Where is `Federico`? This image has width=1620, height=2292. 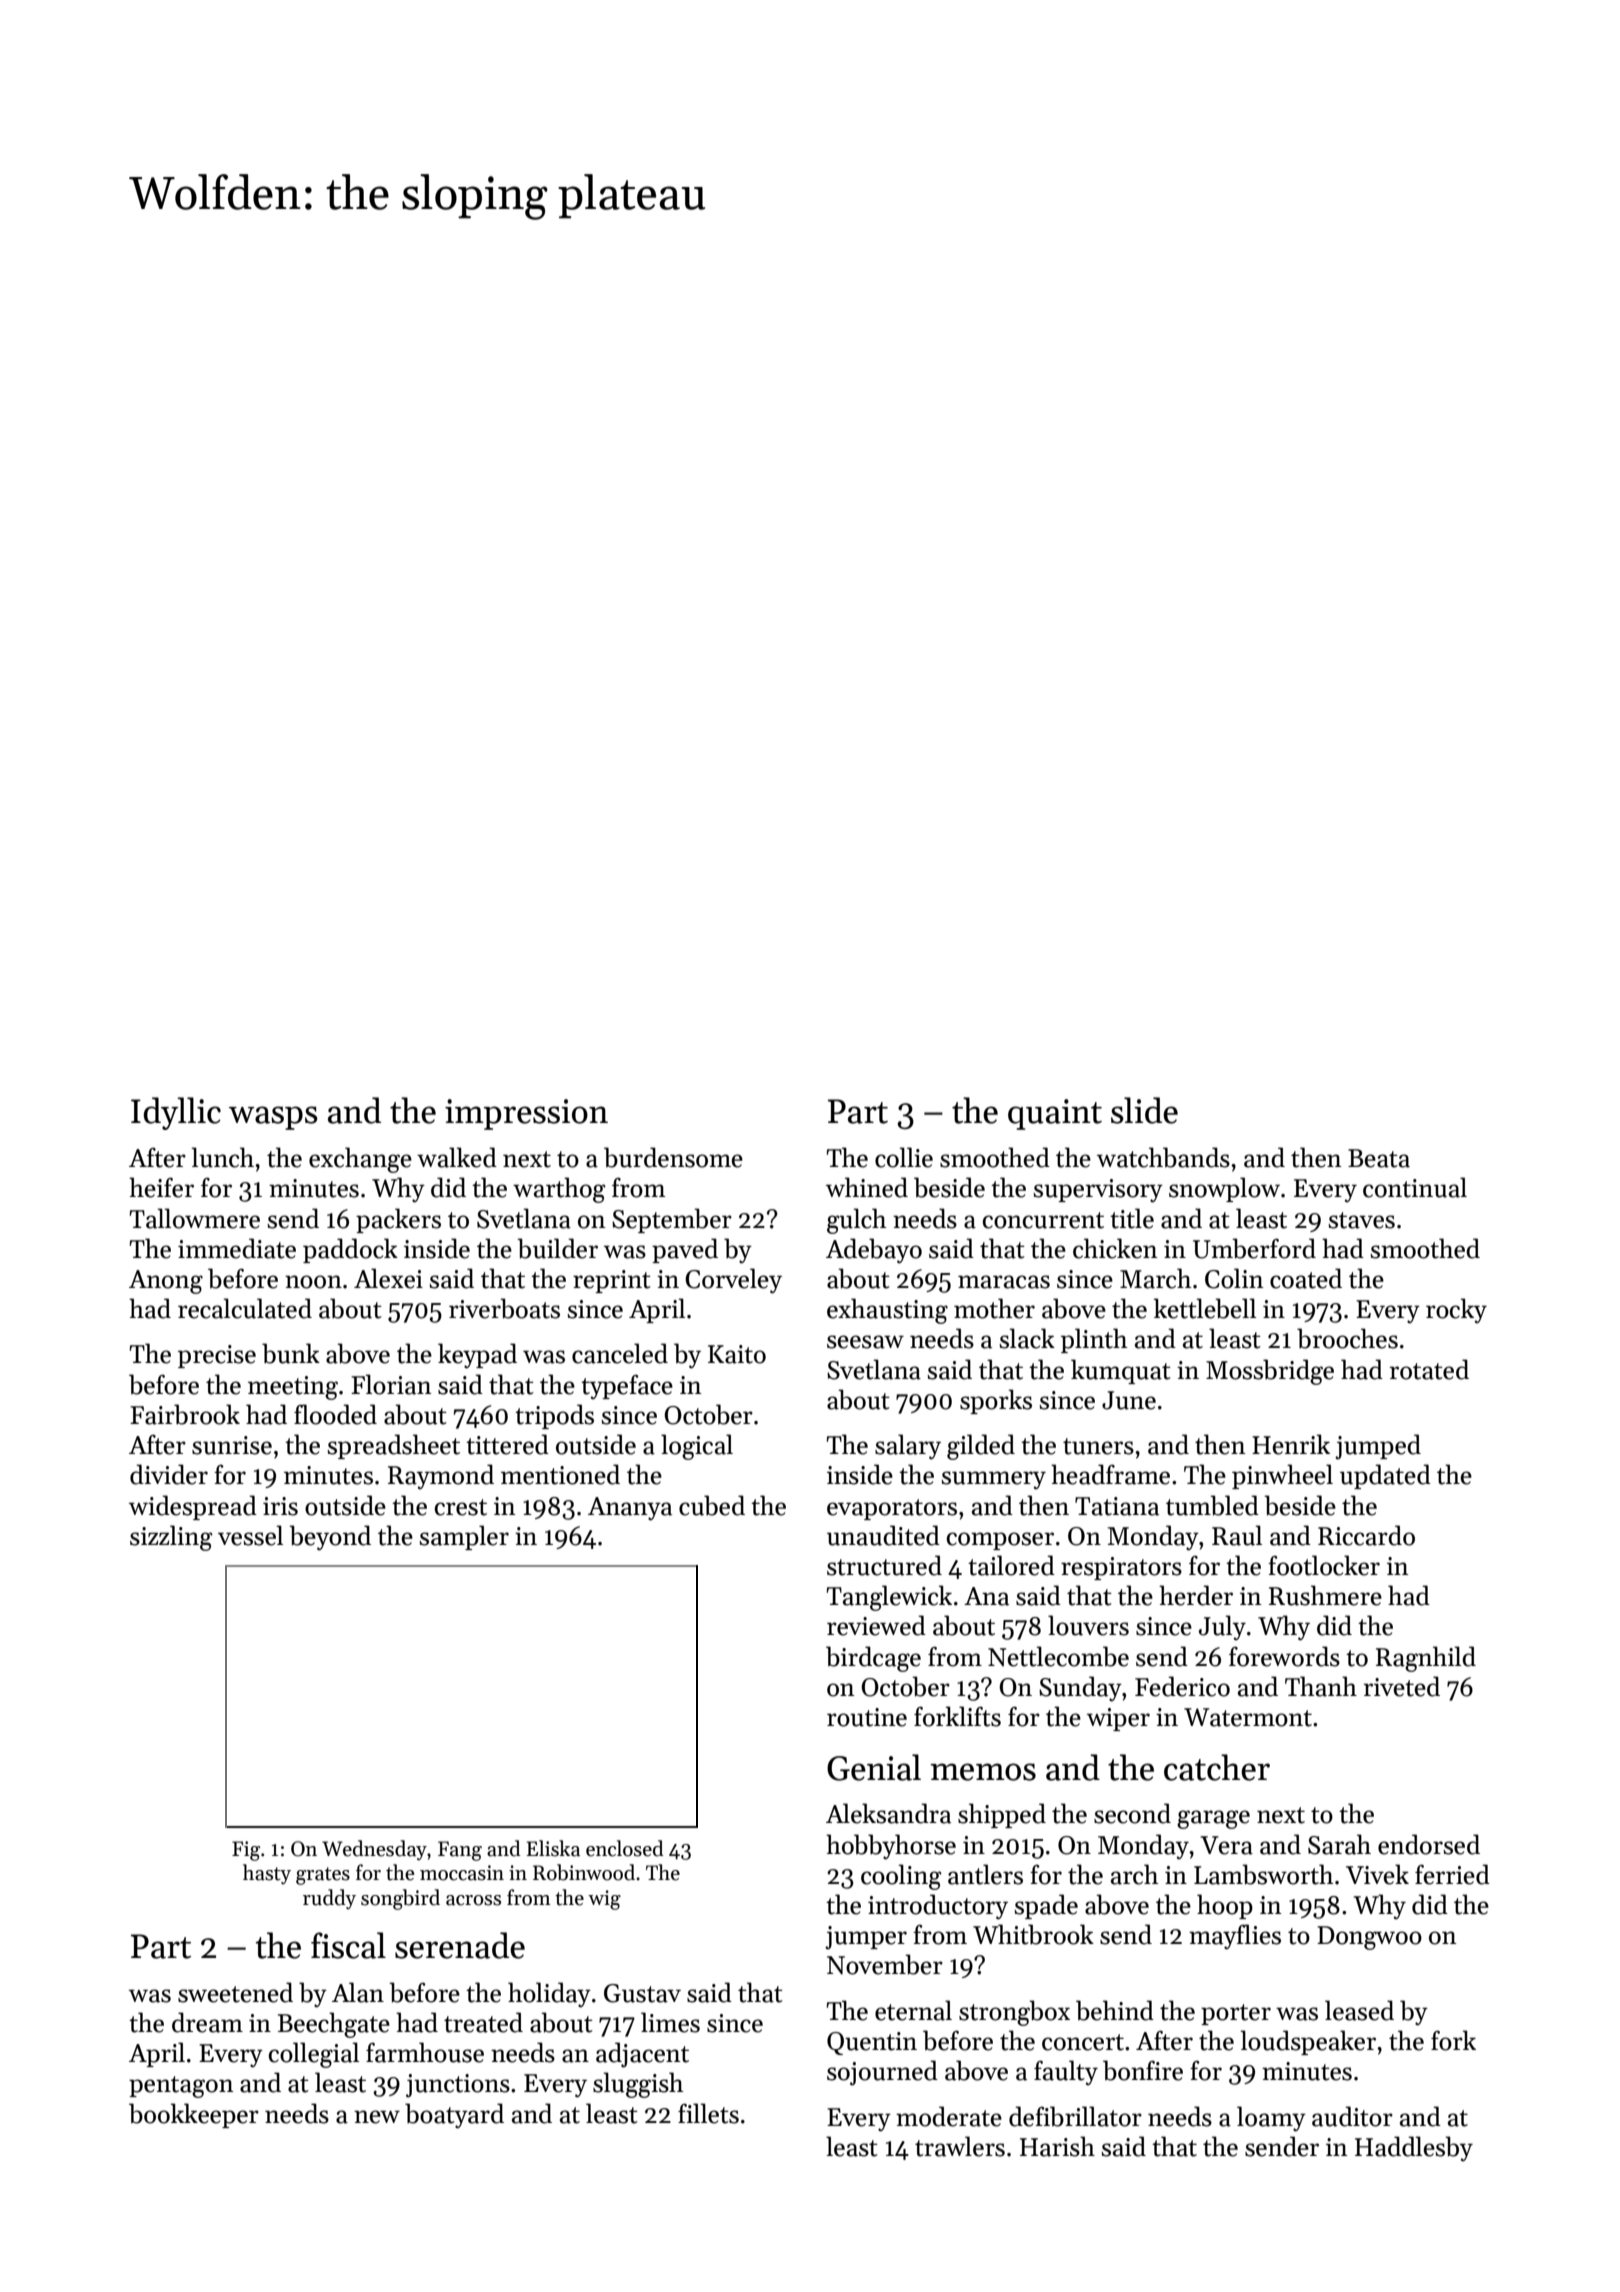
Federico is located at coordinates (1182, 1686).
